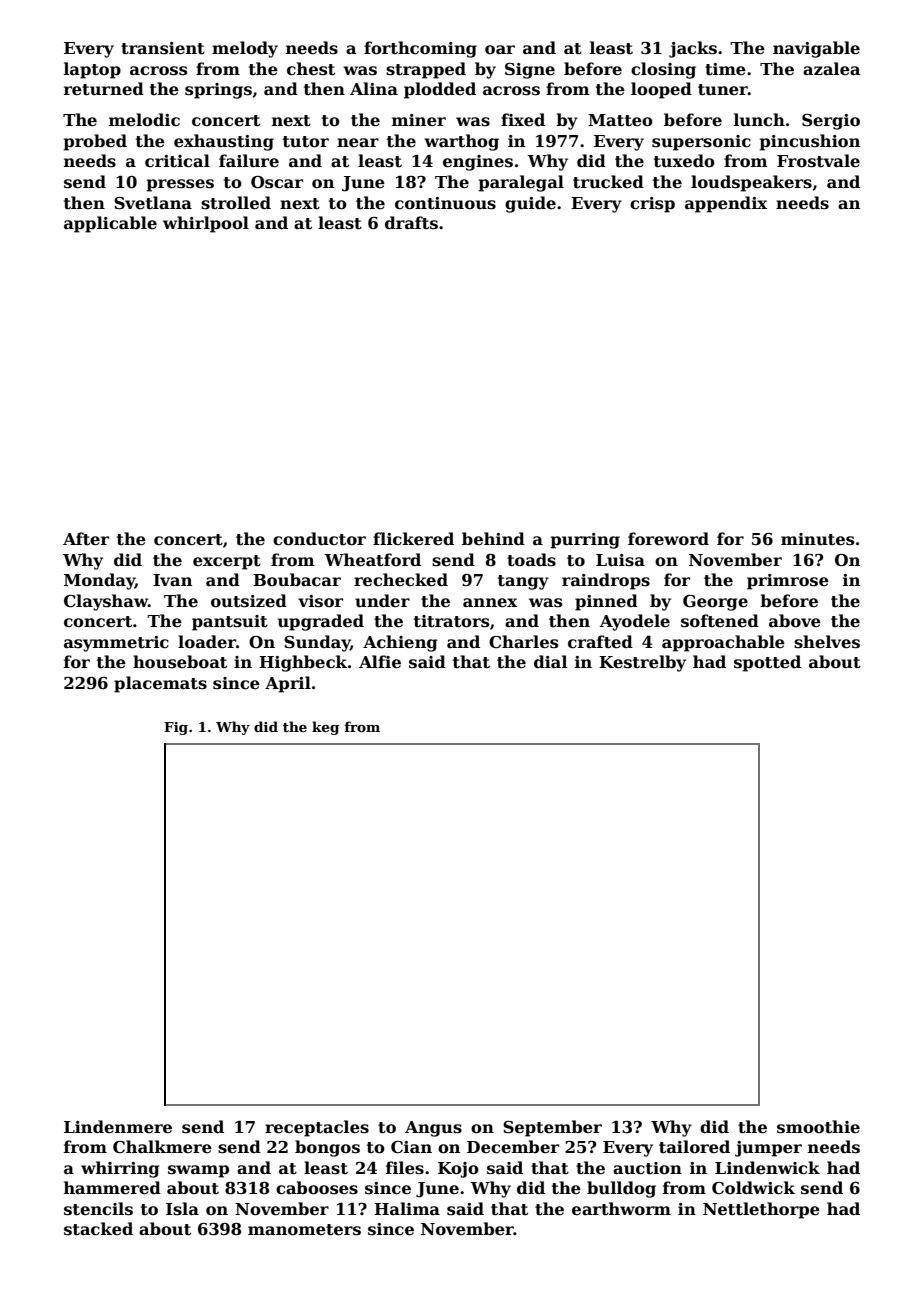 Image resolution: width=924 pixels, height=1308 pixels. Describe the element at coordinates (98, 1229) in the image. I see `stacked` at that location.
